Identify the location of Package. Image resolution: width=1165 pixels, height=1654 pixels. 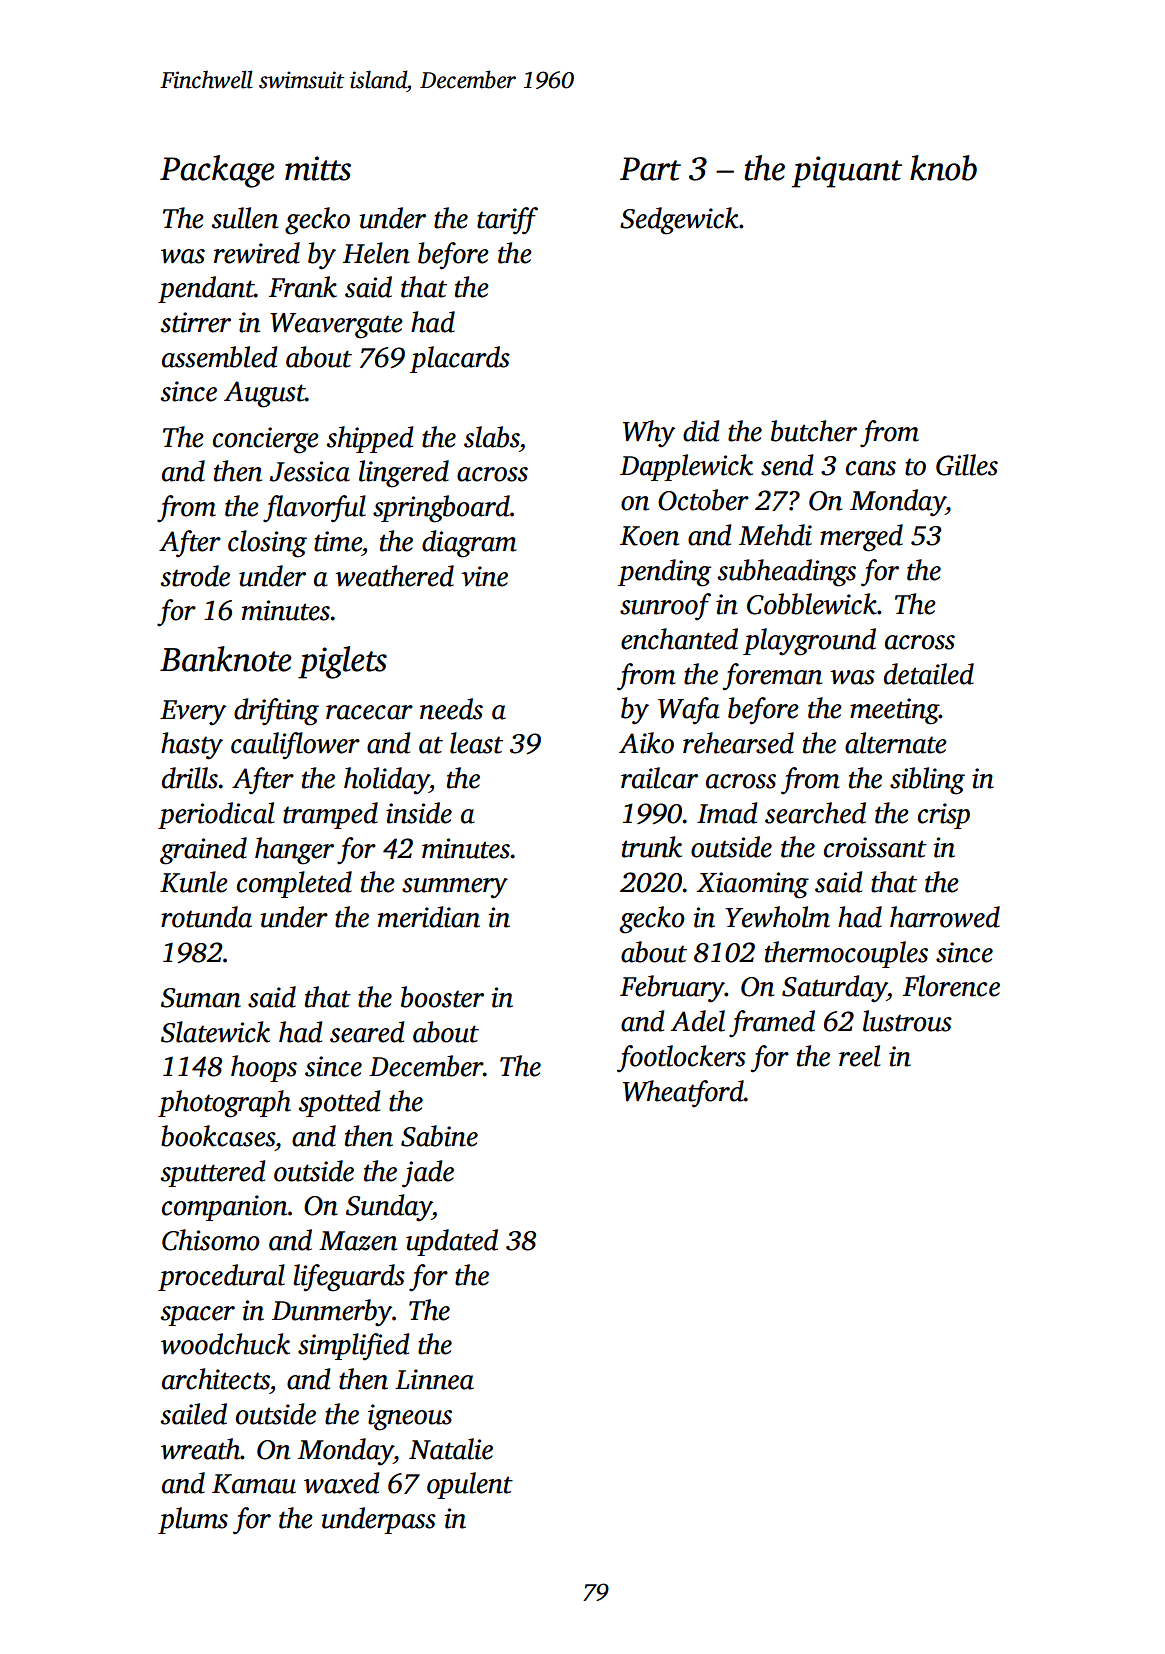
(217, 171).
